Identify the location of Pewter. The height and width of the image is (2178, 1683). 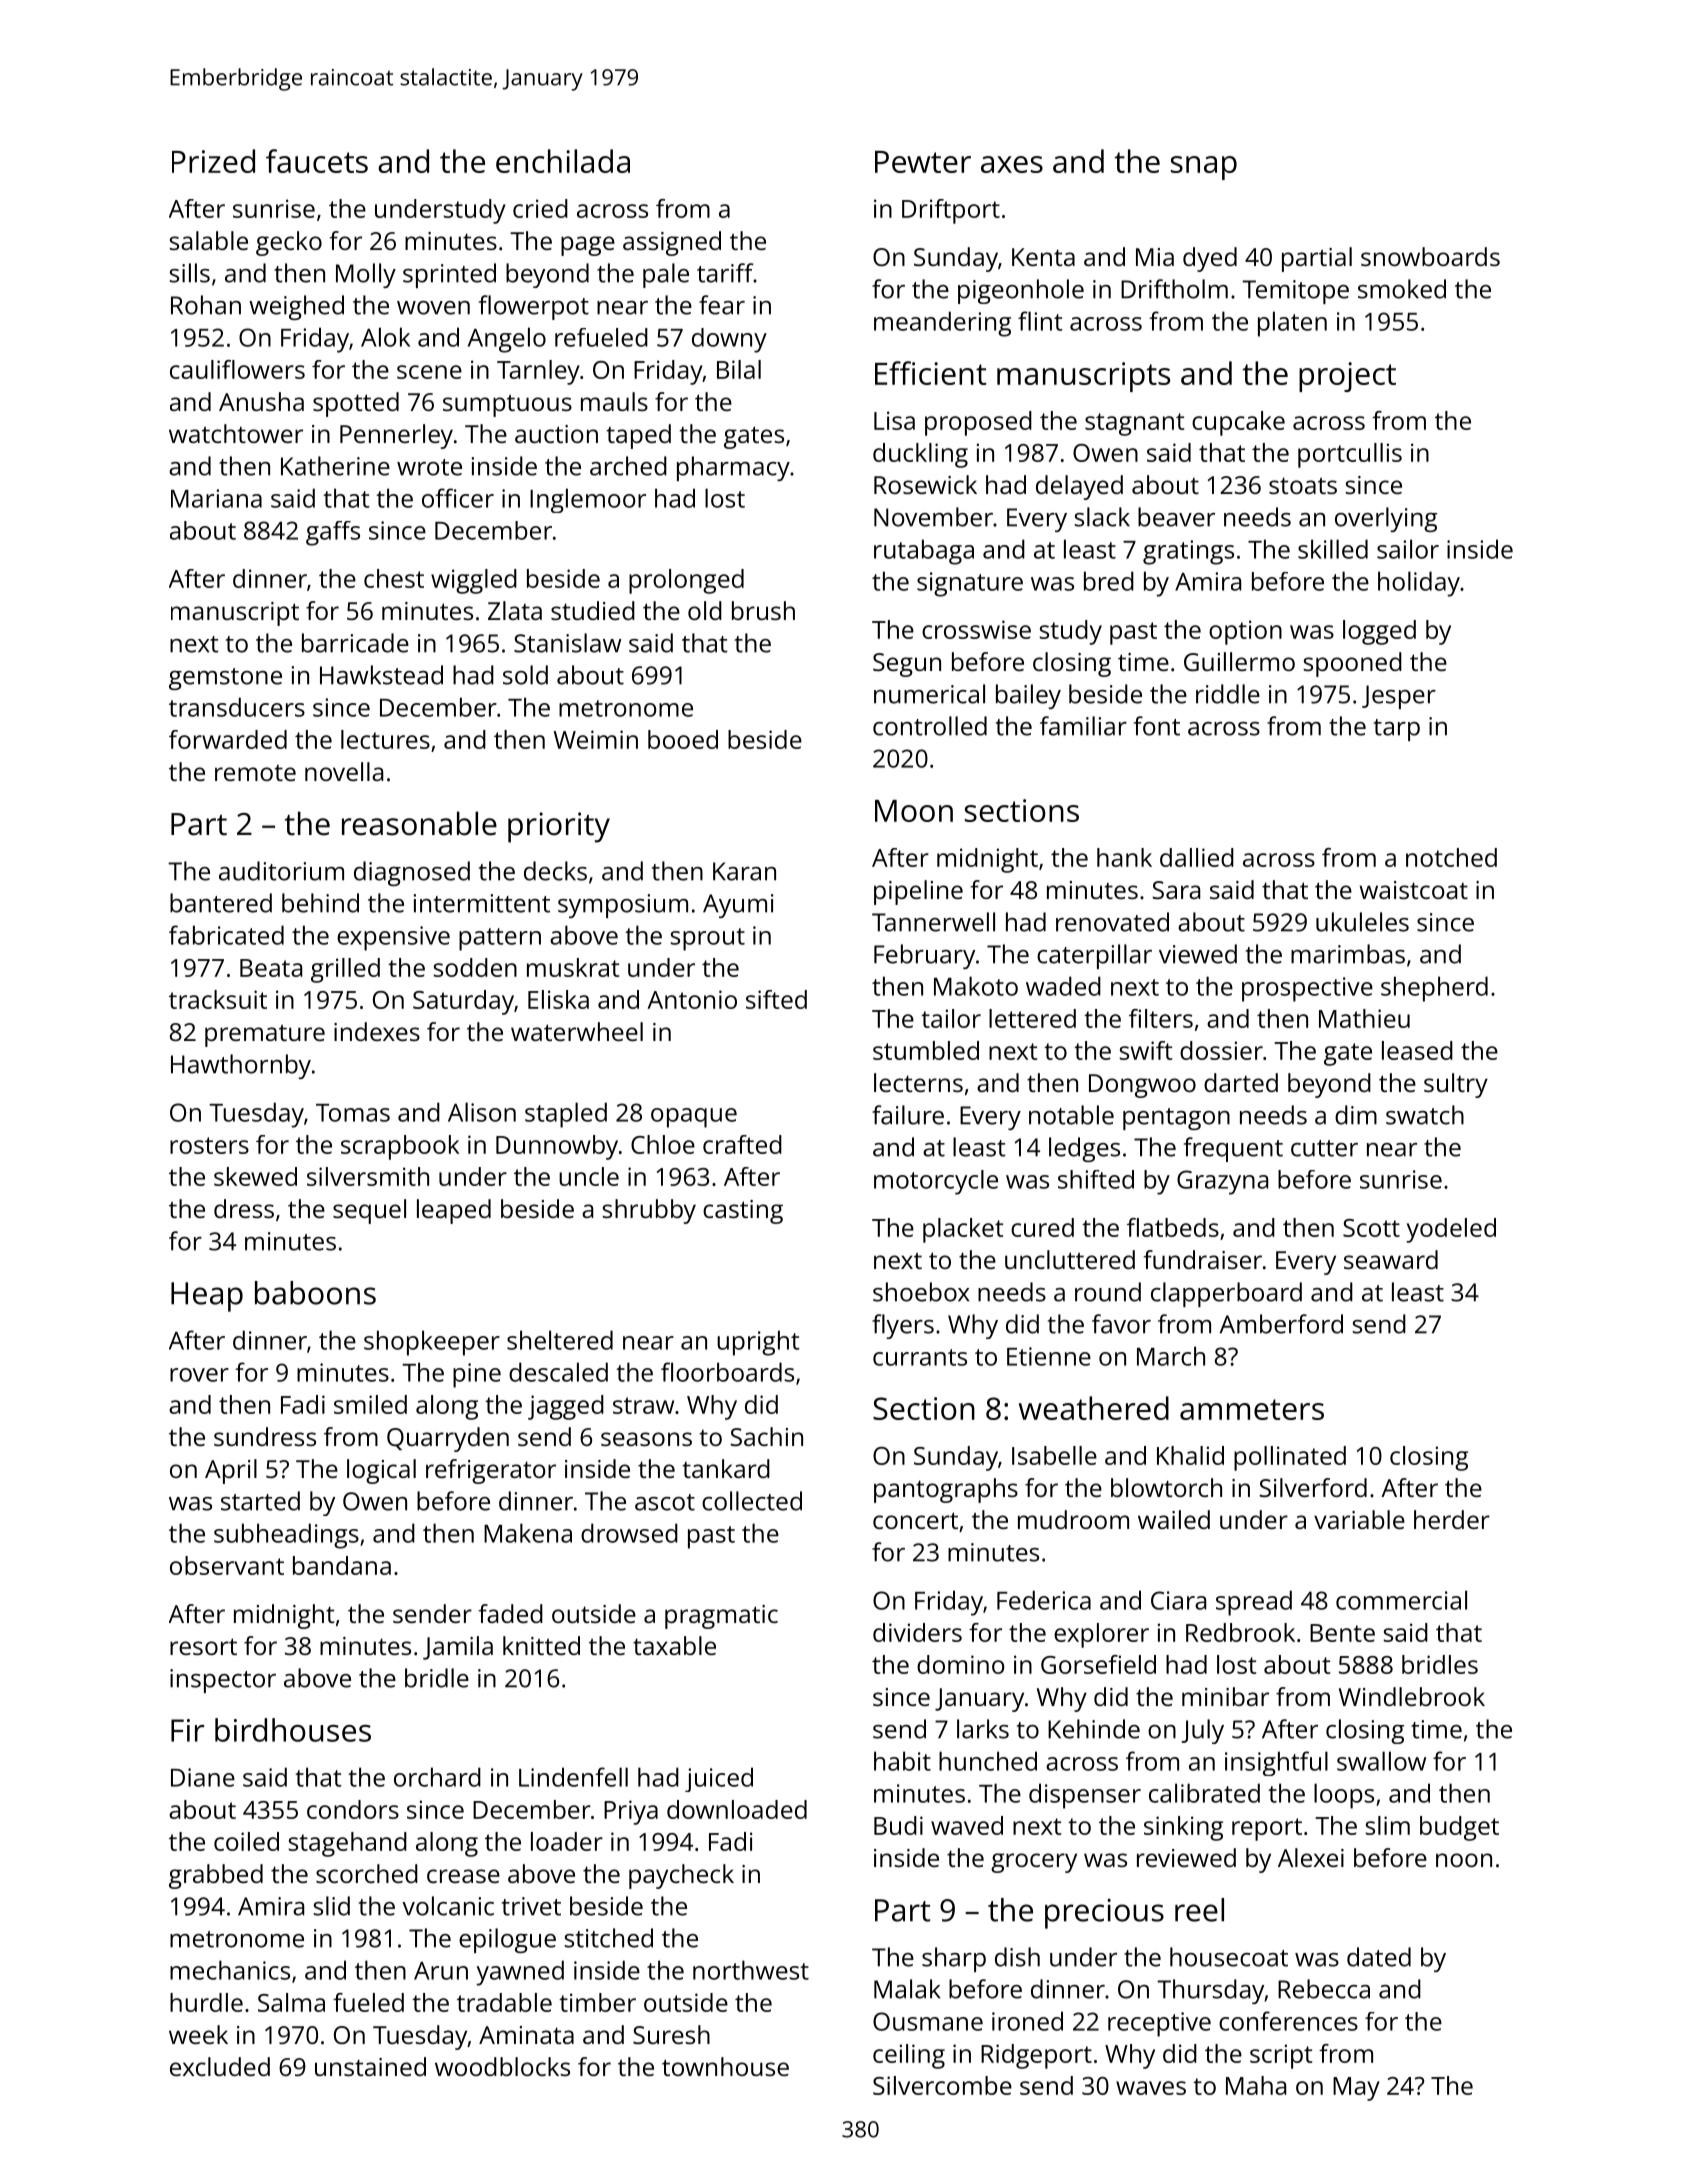
(923, 162).
